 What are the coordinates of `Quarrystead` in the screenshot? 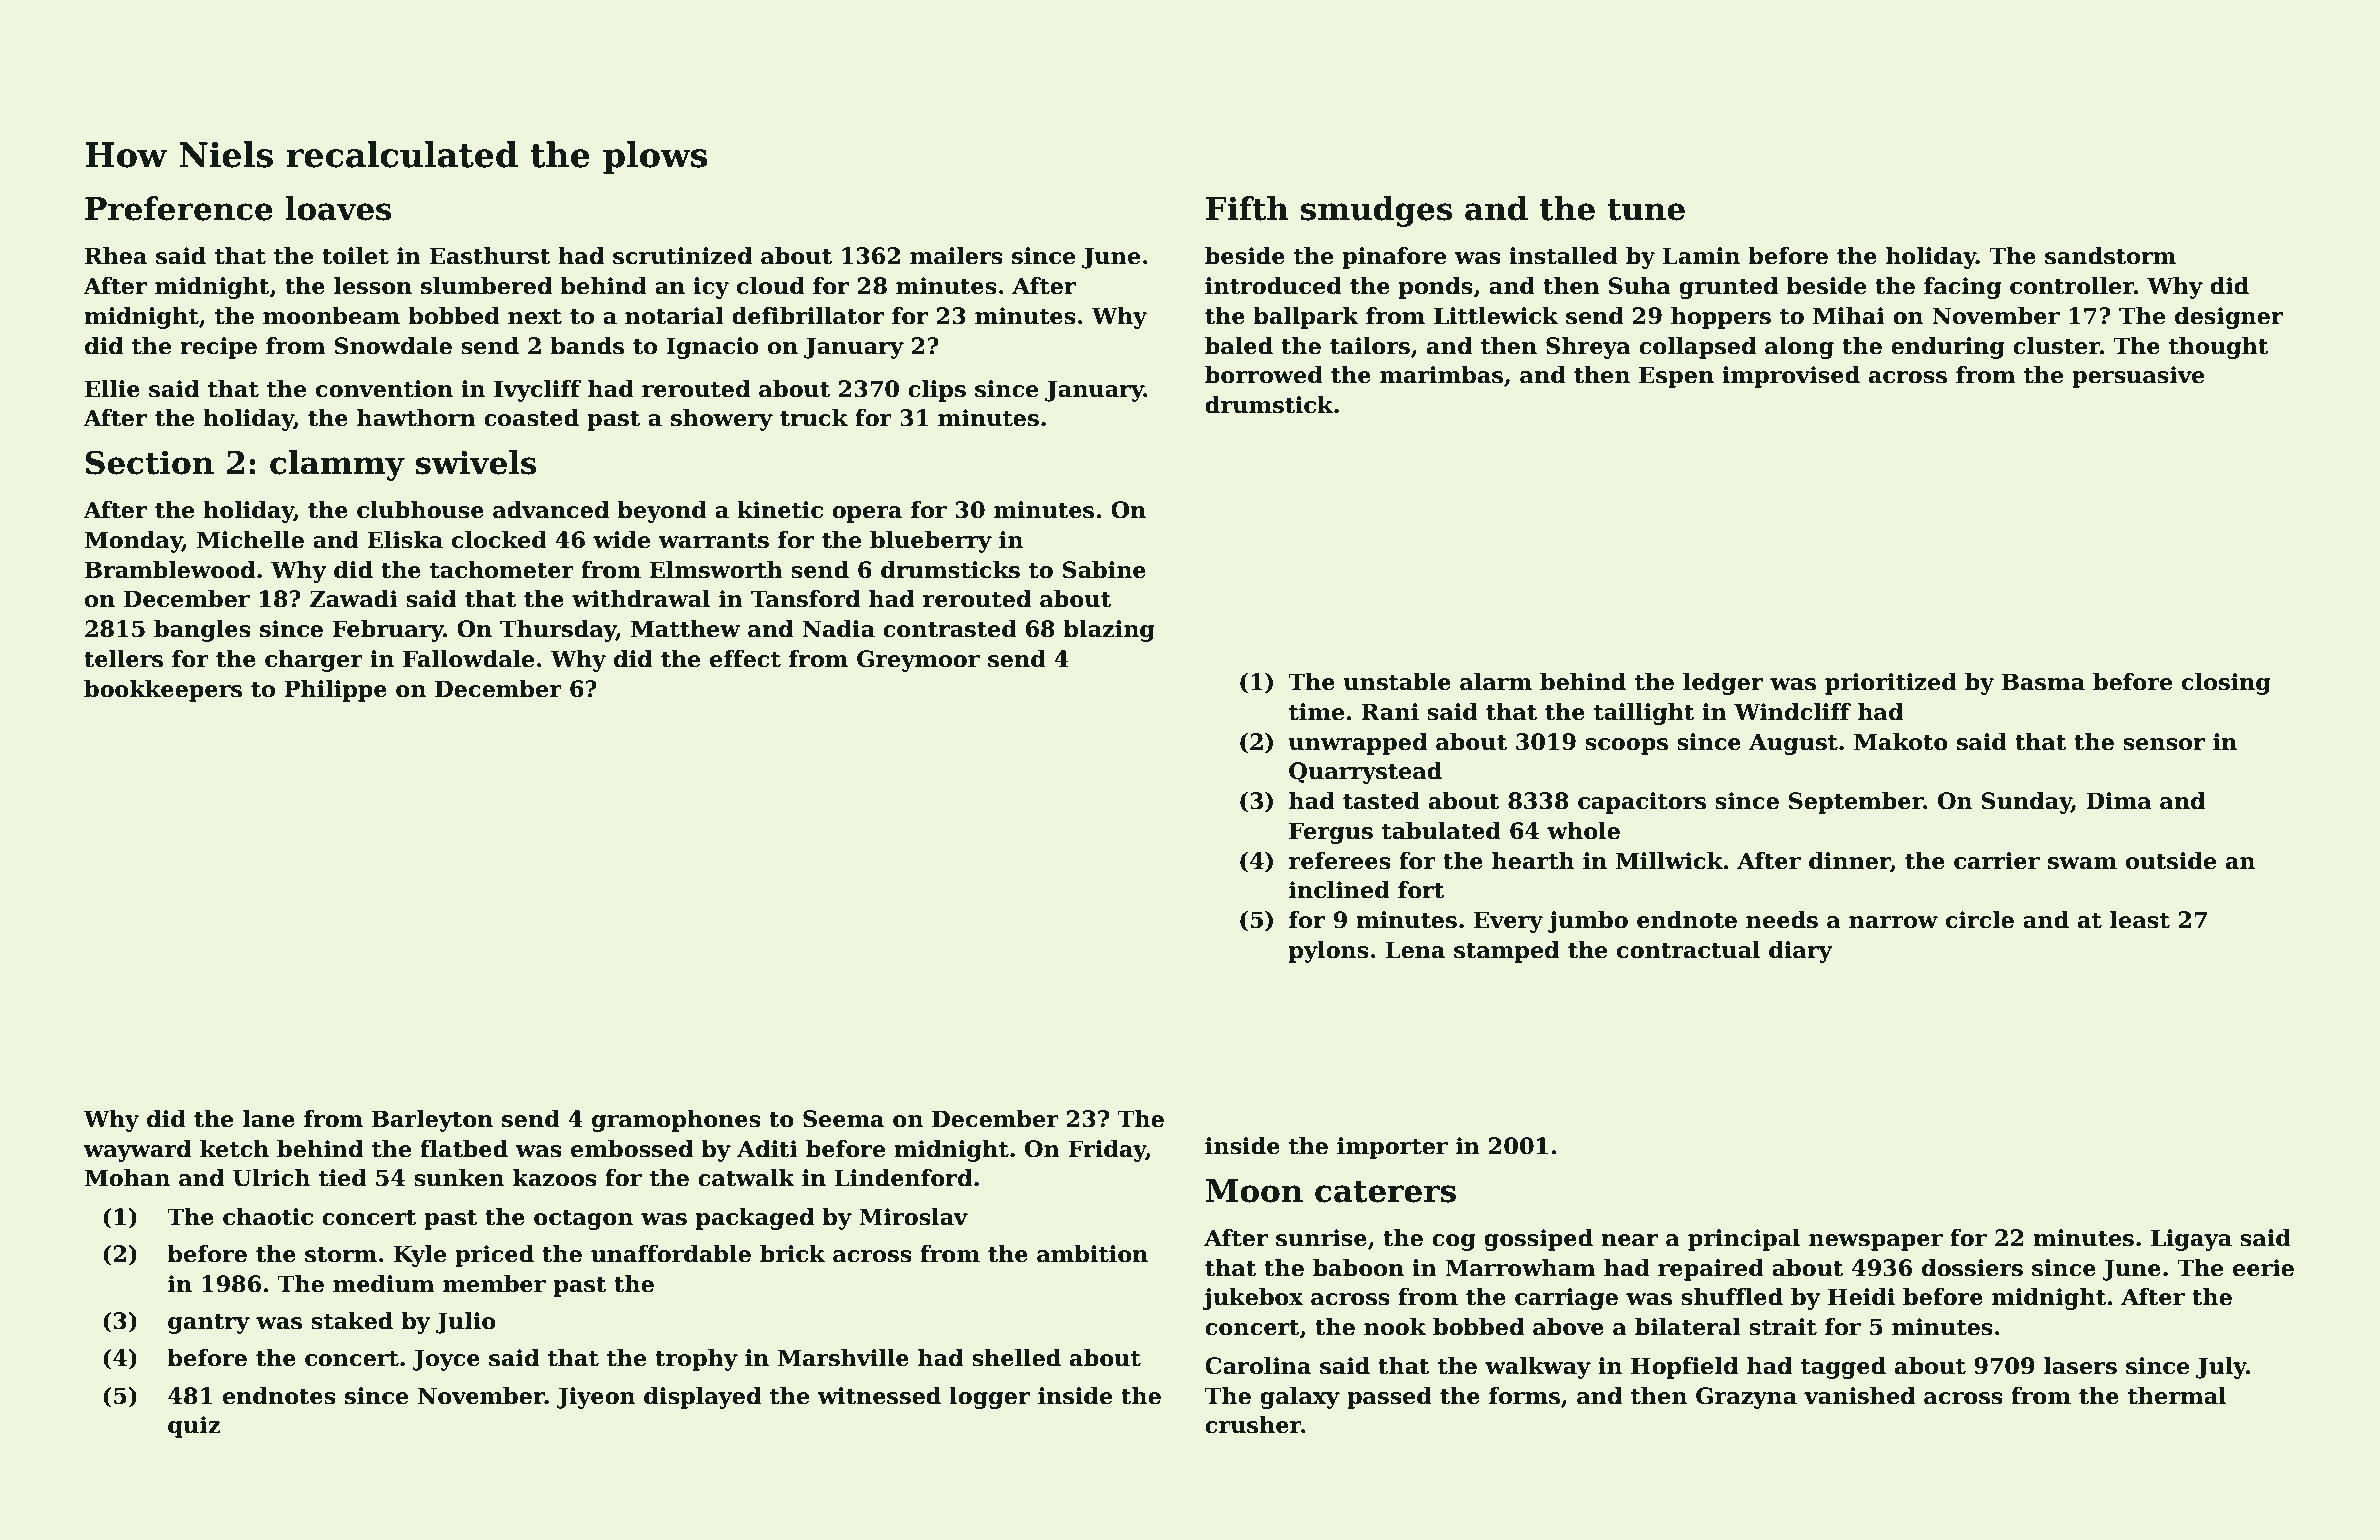 It's located at (1365, 773).
